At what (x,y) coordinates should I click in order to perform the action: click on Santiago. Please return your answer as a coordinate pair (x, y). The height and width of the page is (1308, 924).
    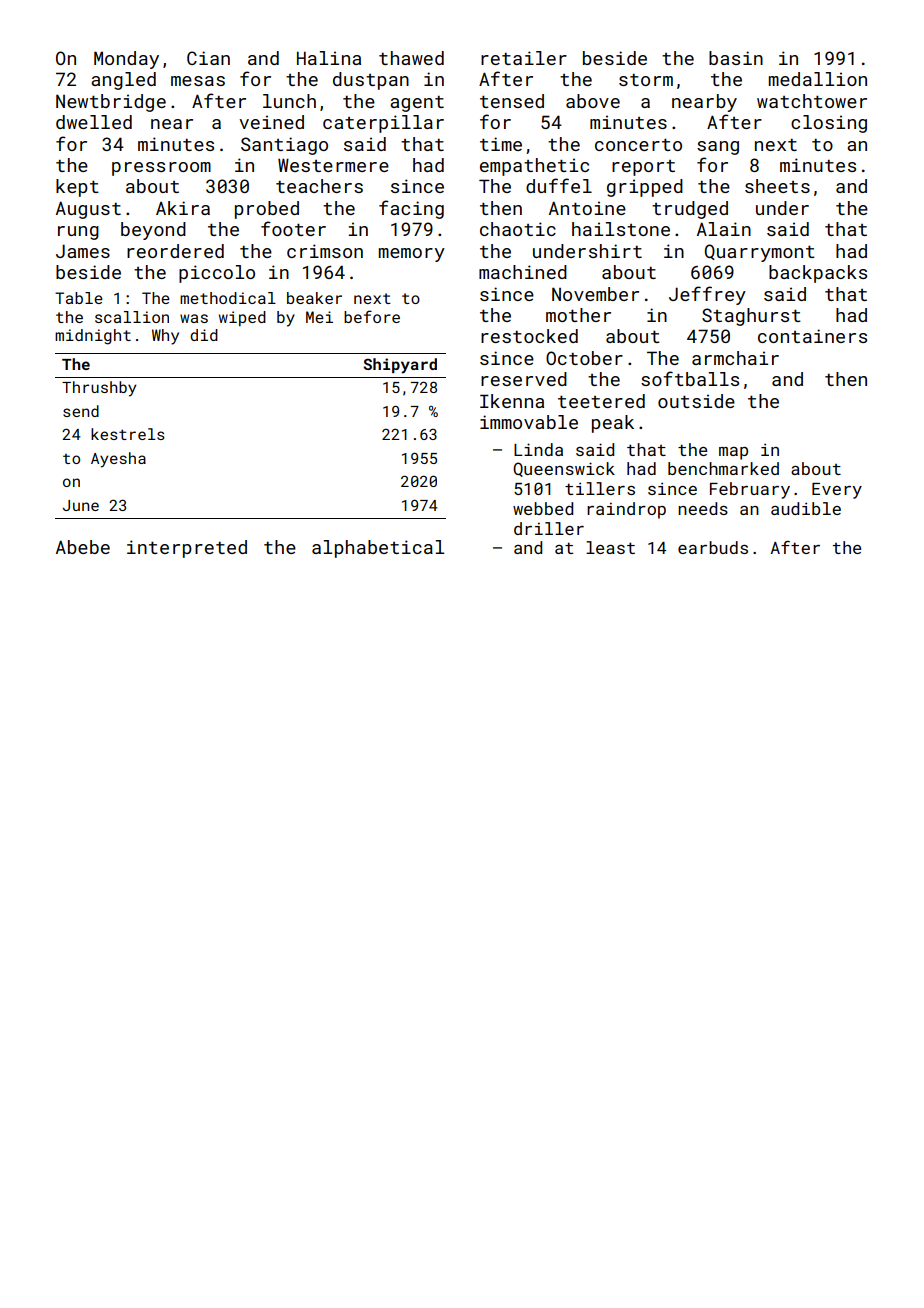
    Looking at the image, I should click on (284, 146).
